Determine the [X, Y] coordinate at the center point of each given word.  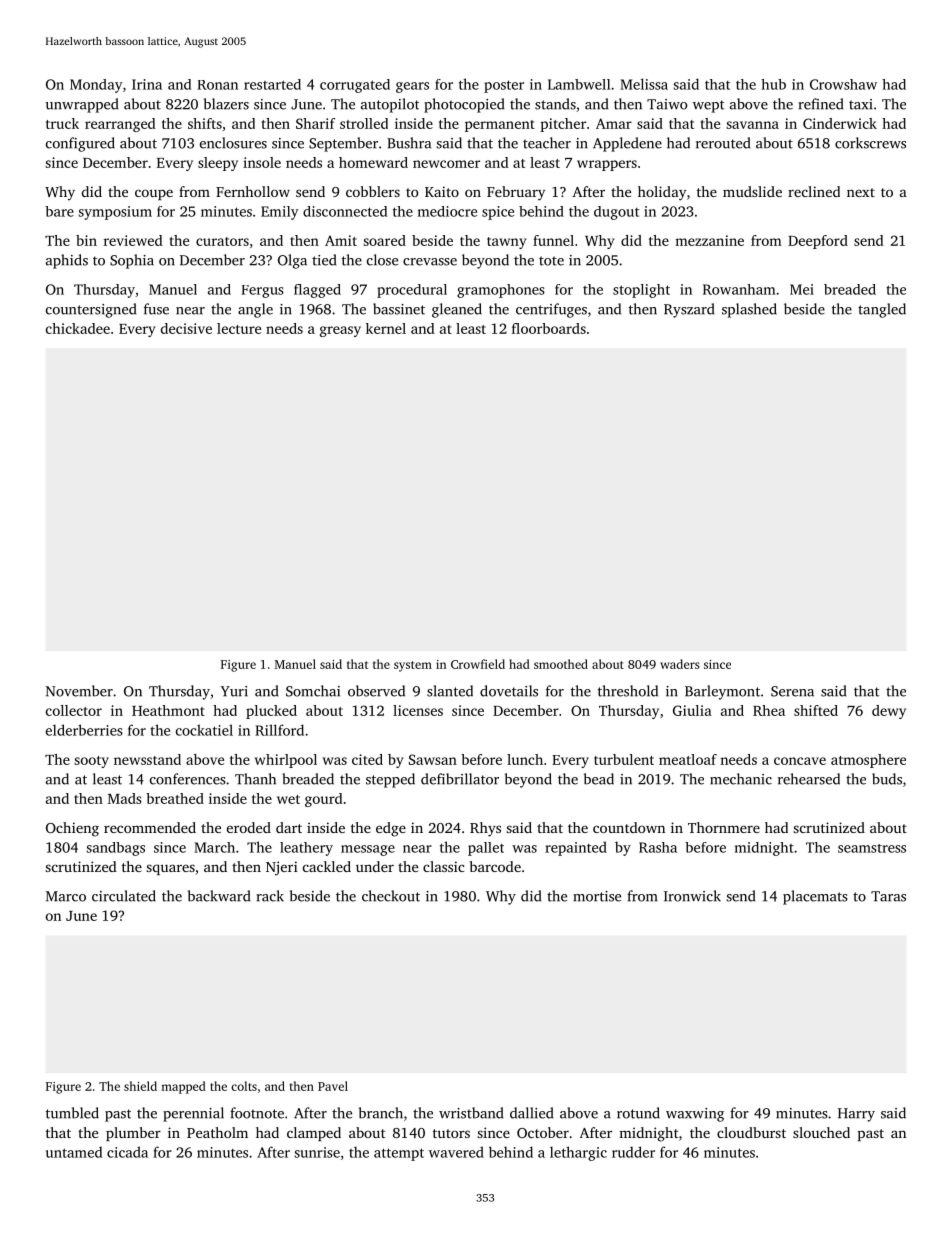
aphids [67, 261]
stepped [390, 780]
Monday [96, 86]
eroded [249, 827]
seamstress [872, 848]
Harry [856, 1115]
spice [498, 213]
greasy [340, 331]
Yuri [234, 691]
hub [773, 84]
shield [140, 1086]
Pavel [333, 1086]
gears [412, 87]
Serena [792, 691]
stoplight [641, 291]
